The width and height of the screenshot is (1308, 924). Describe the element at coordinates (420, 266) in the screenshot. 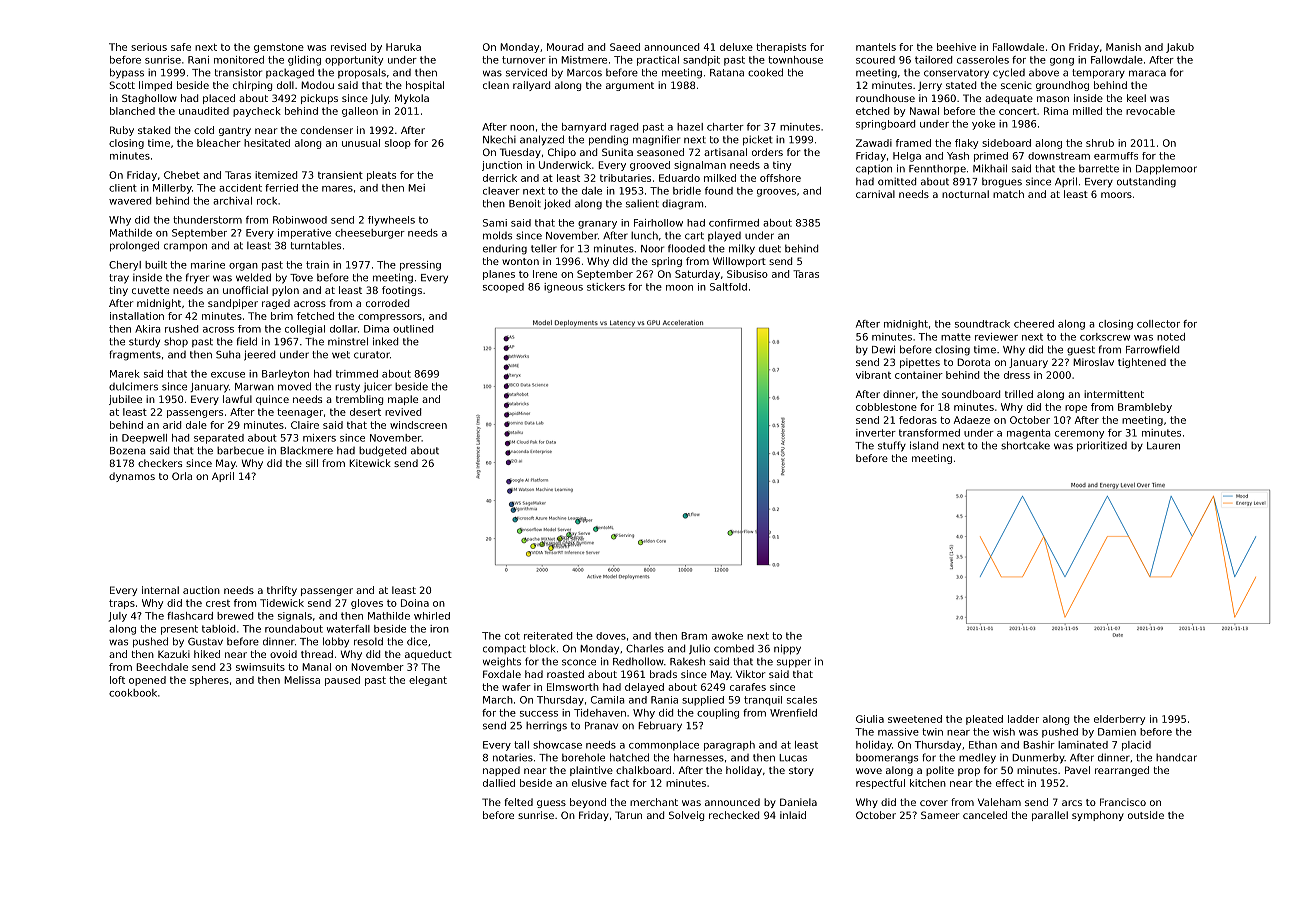

I see `pressing` at that location.
